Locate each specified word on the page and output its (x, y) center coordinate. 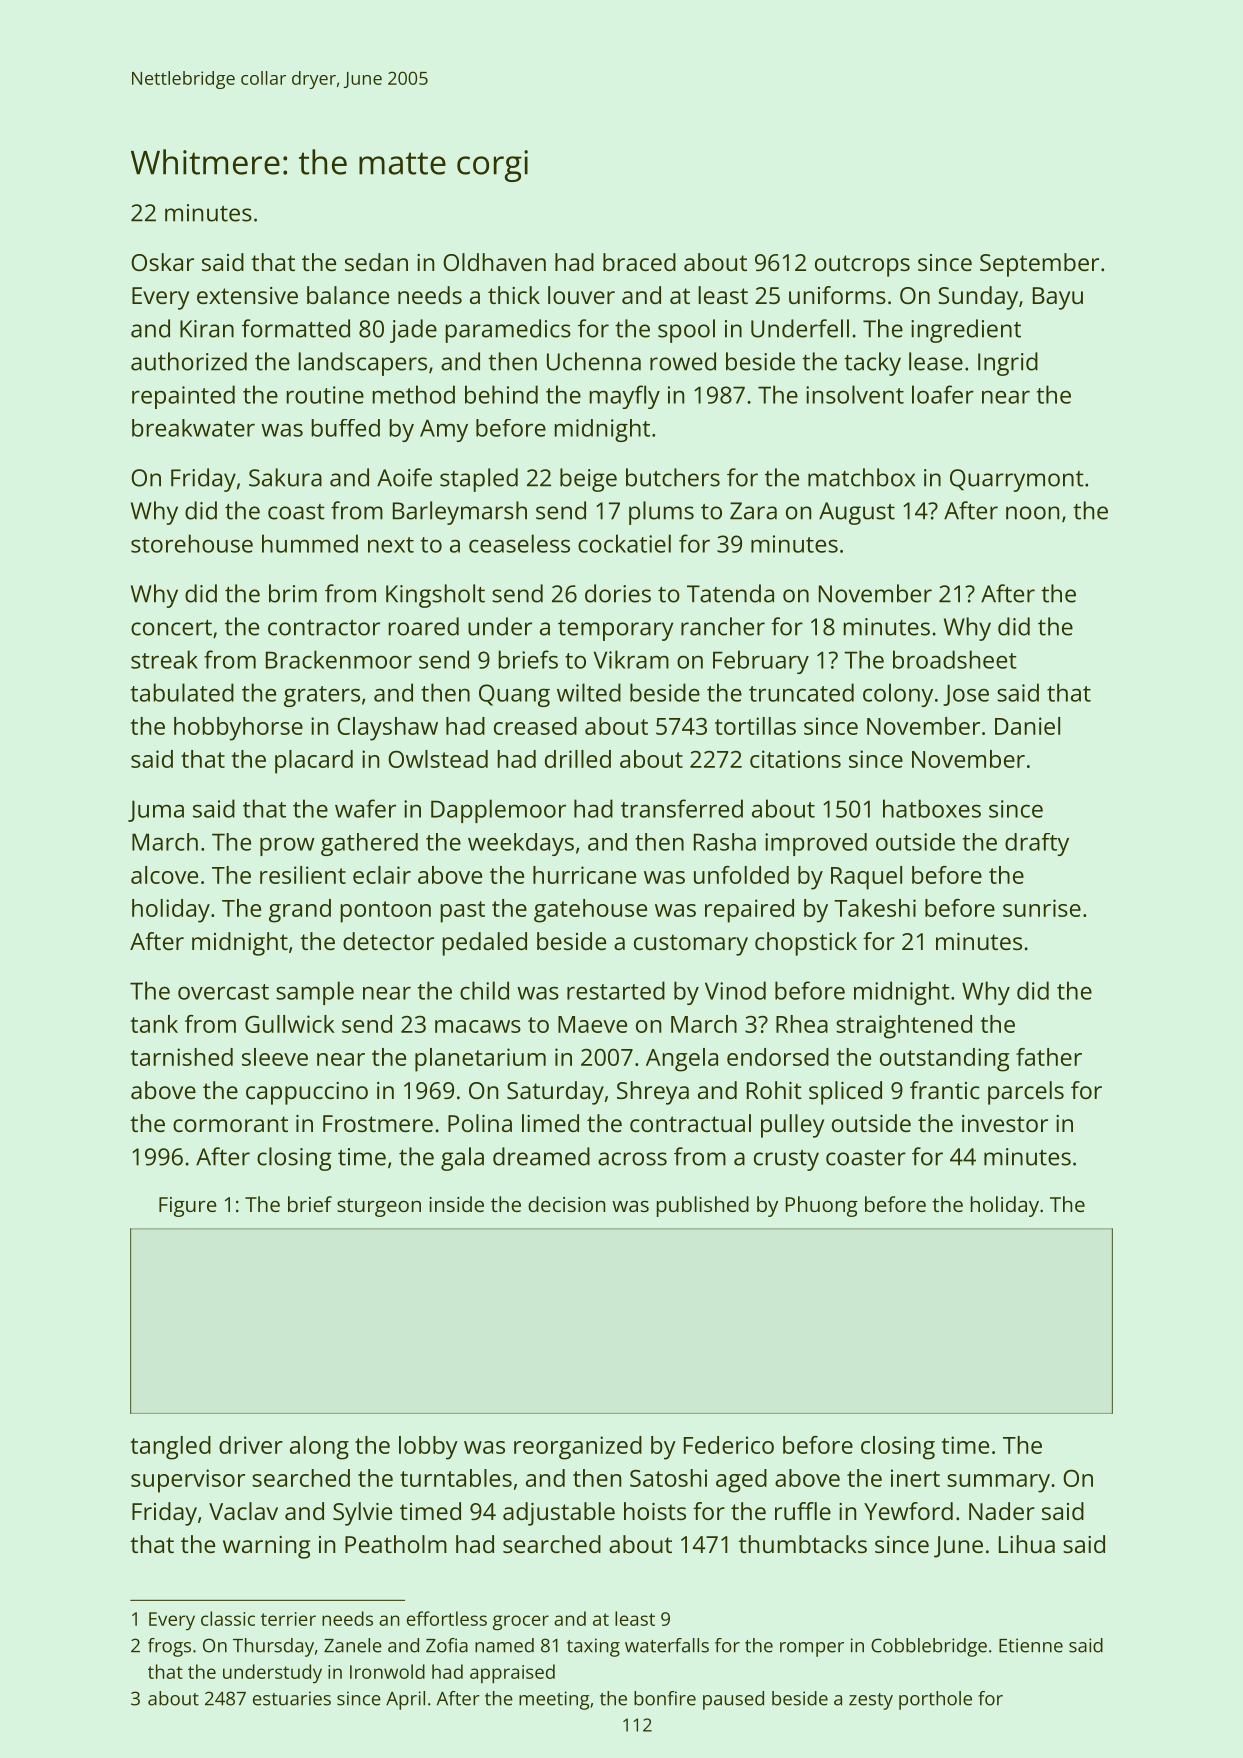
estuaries (292, 1698)
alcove (164, 875)
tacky (872, 364)
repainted (183, 397)
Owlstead (438, 759)
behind (501, 394)
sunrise (1042, 908)
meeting (554, 1700)
